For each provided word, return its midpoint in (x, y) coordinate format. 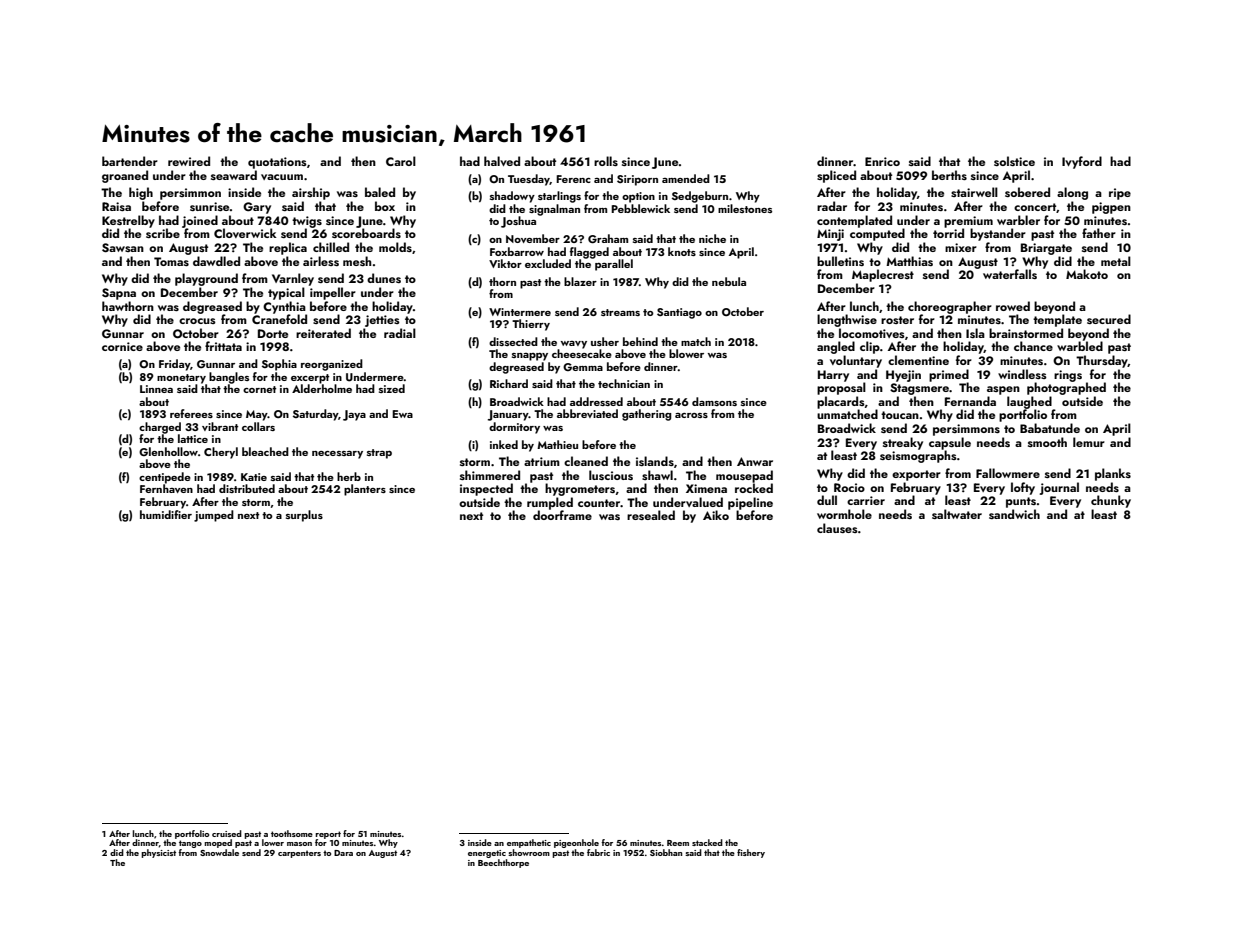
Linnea (156, 389)
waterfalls (1010, 274)
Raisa (116, 206)
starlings (559, 197)
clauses (837, 528)
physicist (158, 853)
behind (640, 341)
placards (841, 402)
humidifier (166, 514)
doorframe (562, 515)
